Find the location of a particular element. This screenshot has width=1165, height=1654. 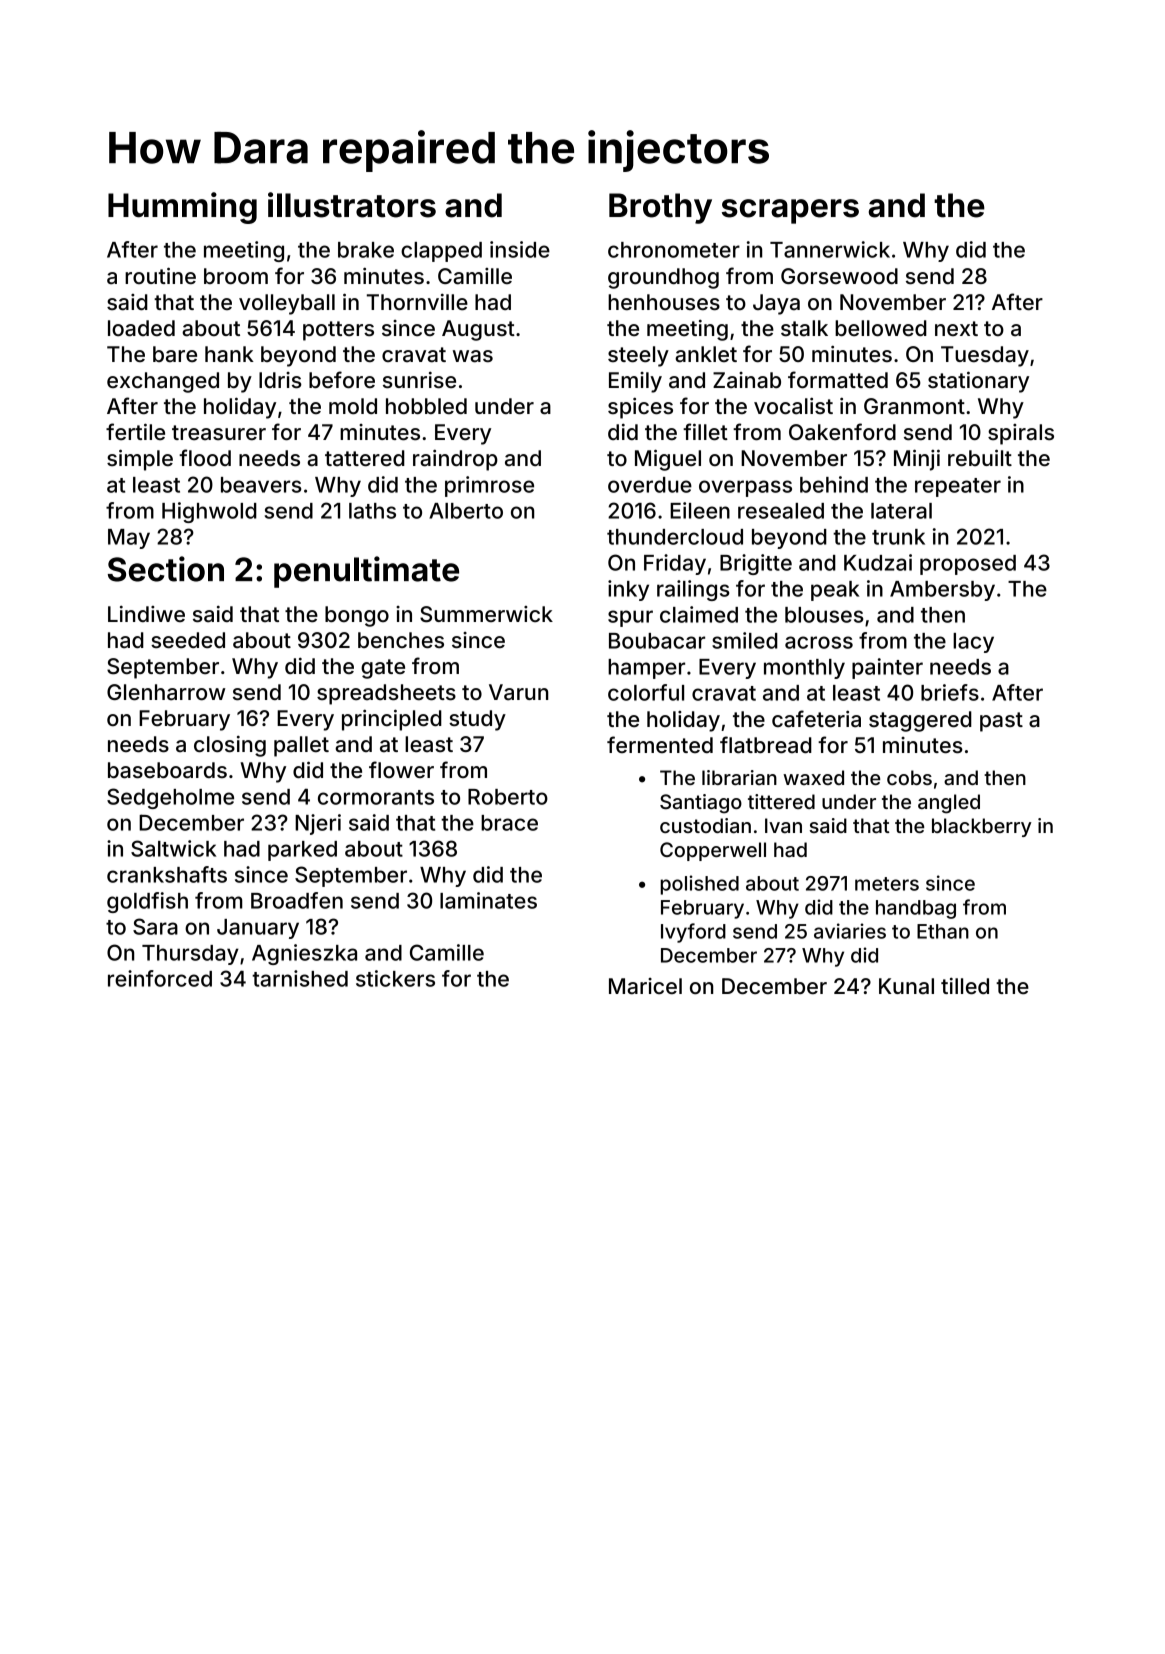

Alberto is located at coordinates (466, 511).
